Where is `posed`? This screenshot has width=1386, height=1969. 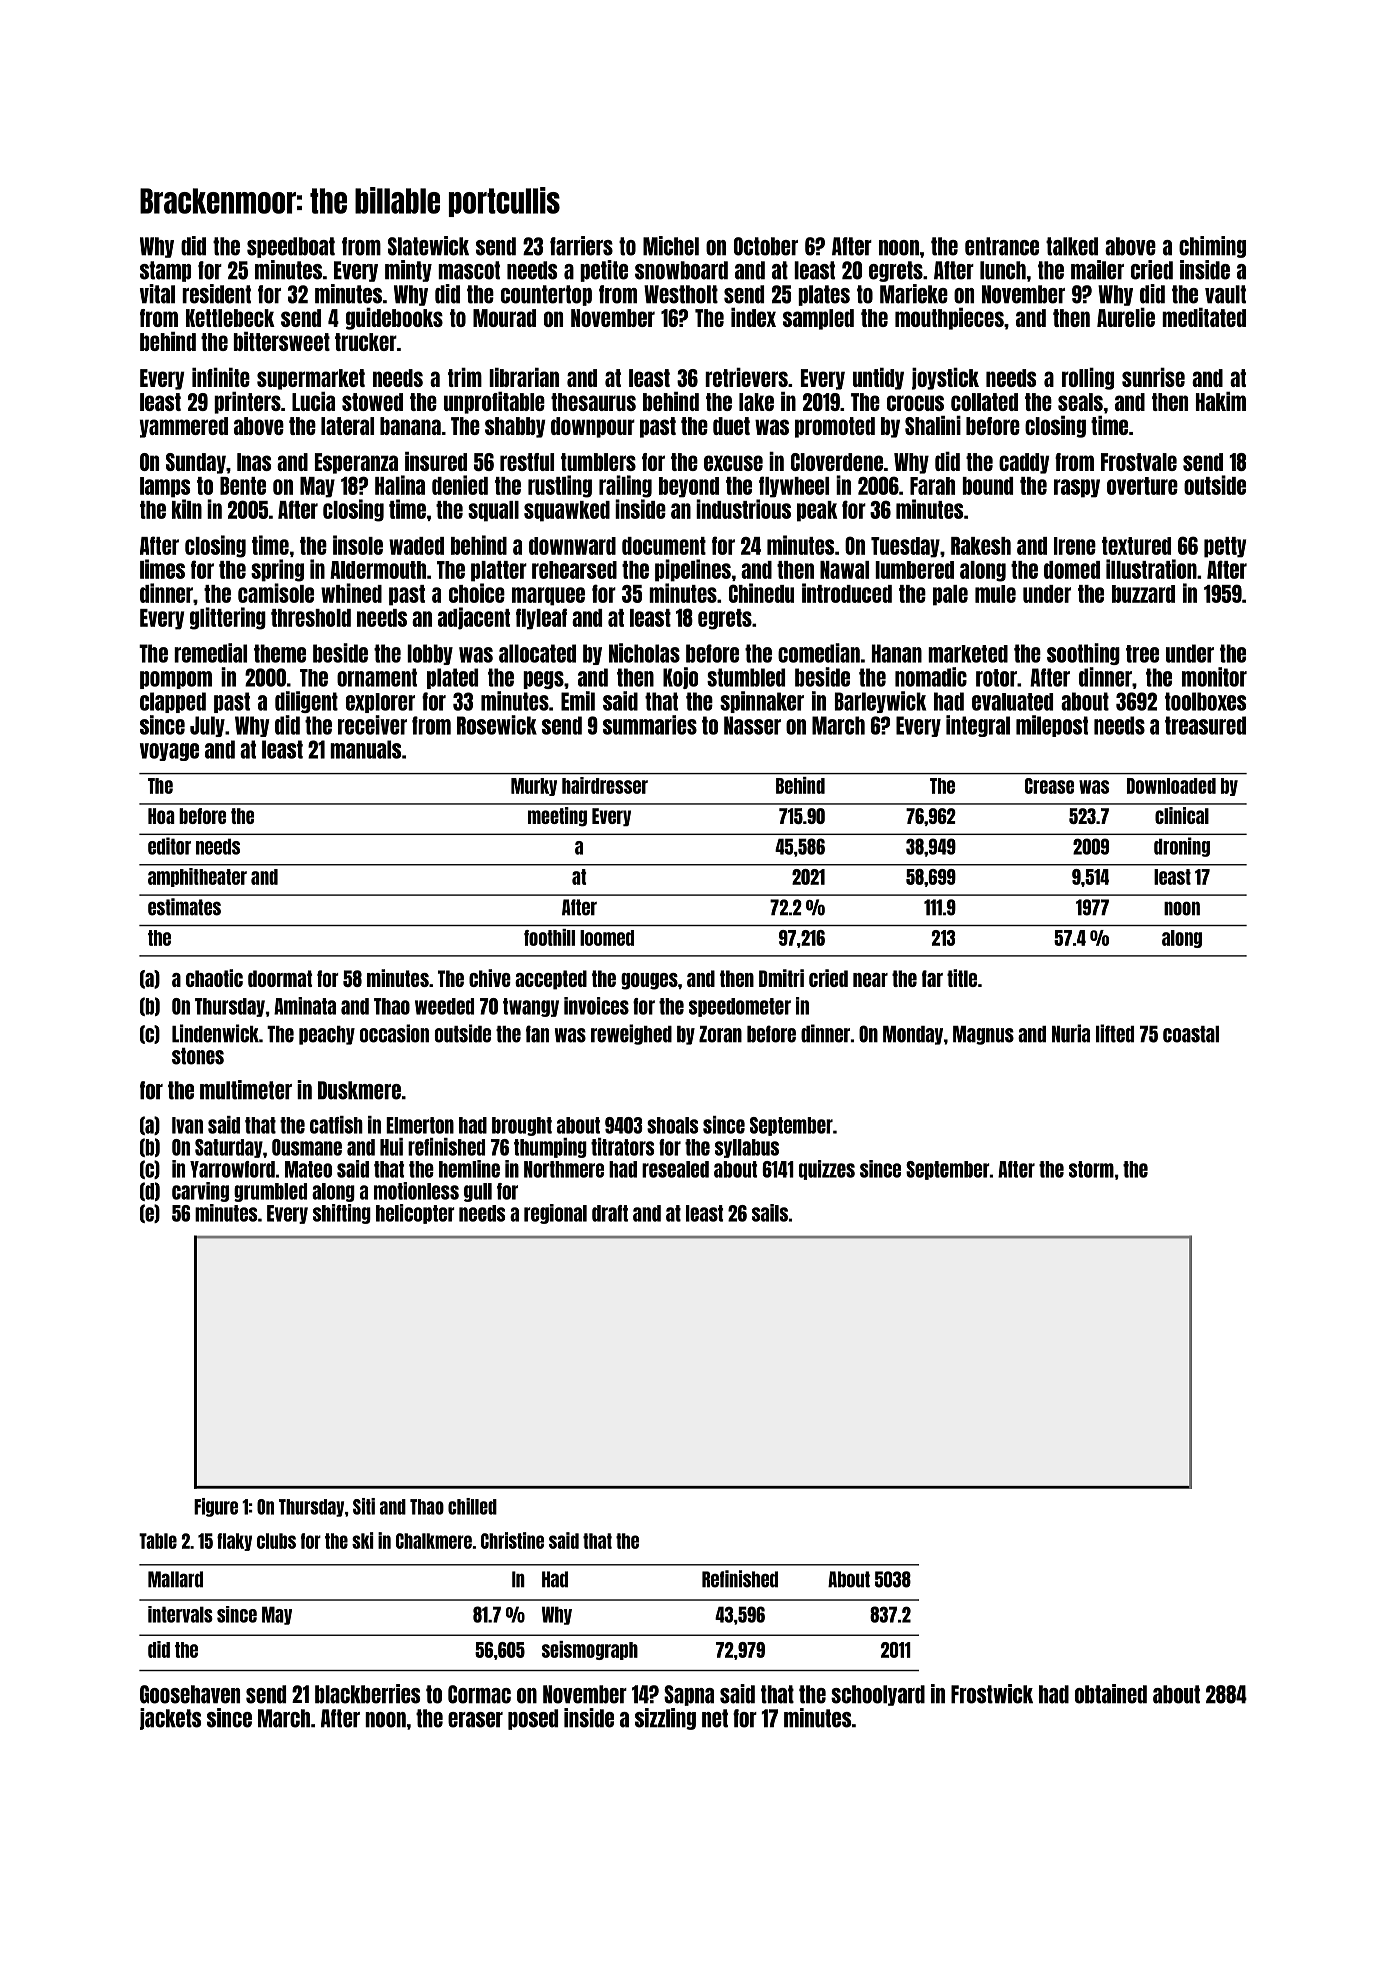
posed is located at coordinates (533, 1719).
